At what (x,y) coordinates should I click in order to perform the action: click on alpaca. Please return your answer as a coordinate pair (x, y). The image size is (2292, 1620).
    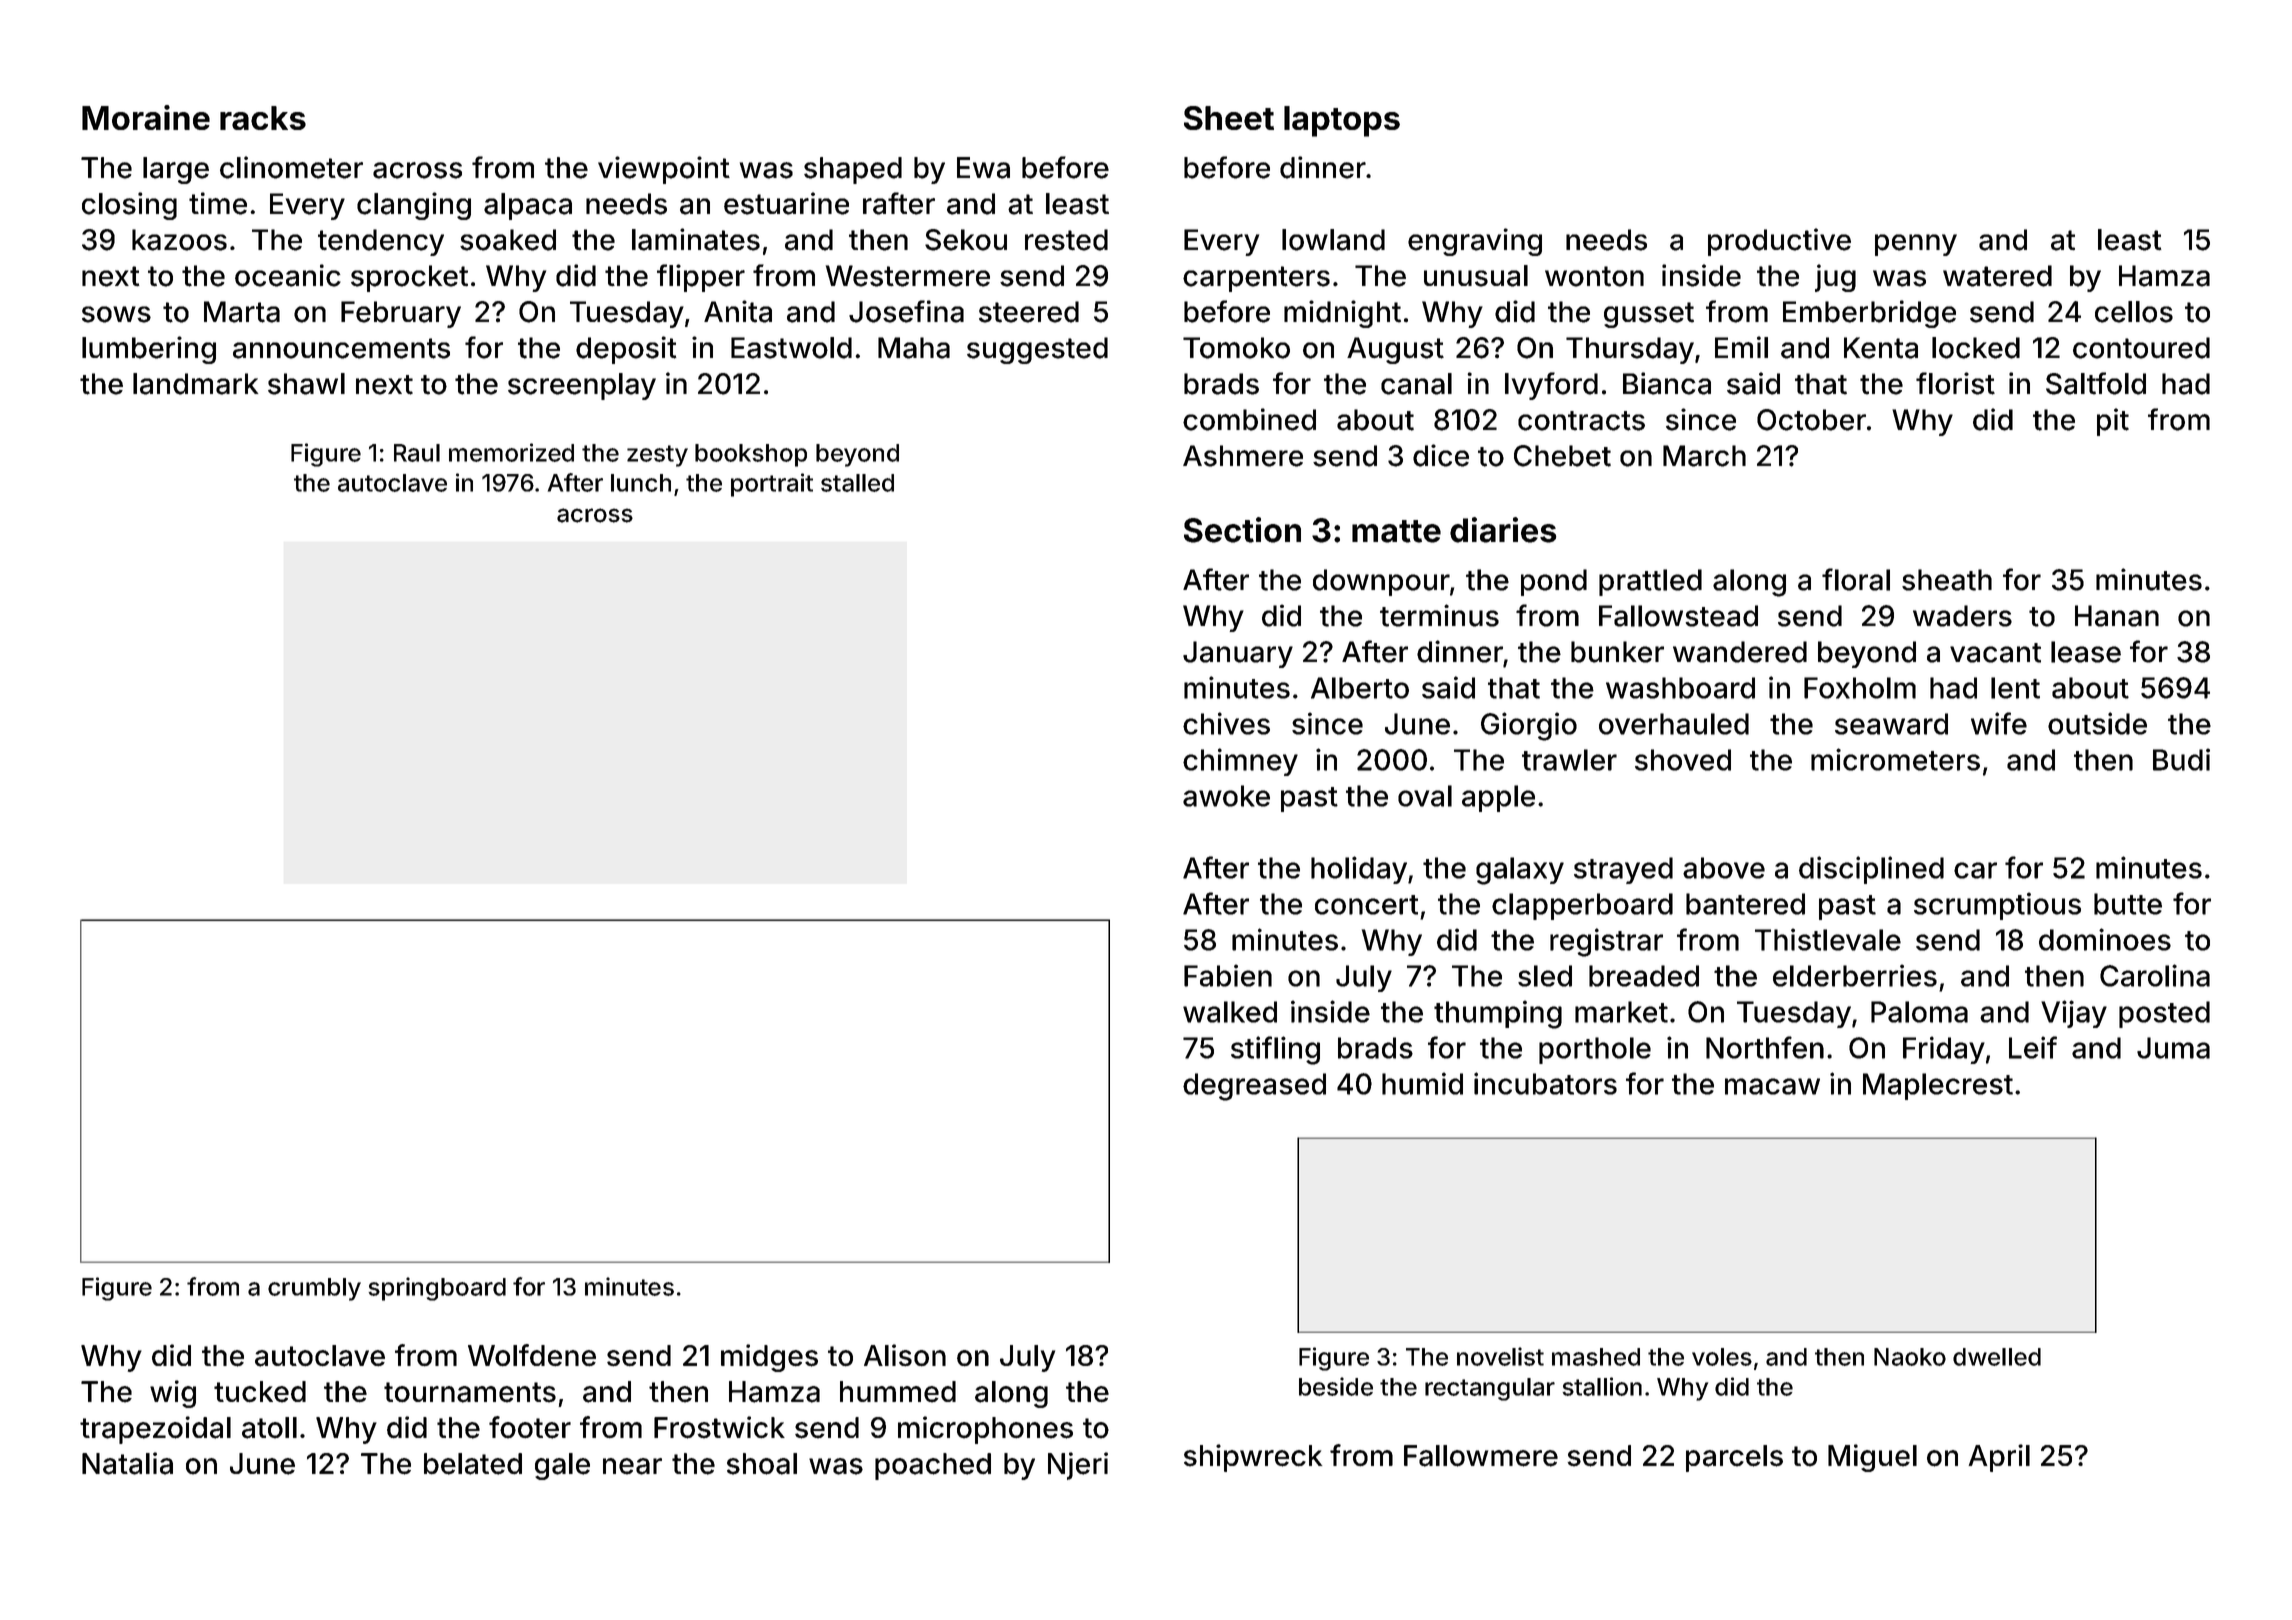
    Looking at the image, I should click on (528, 206).
